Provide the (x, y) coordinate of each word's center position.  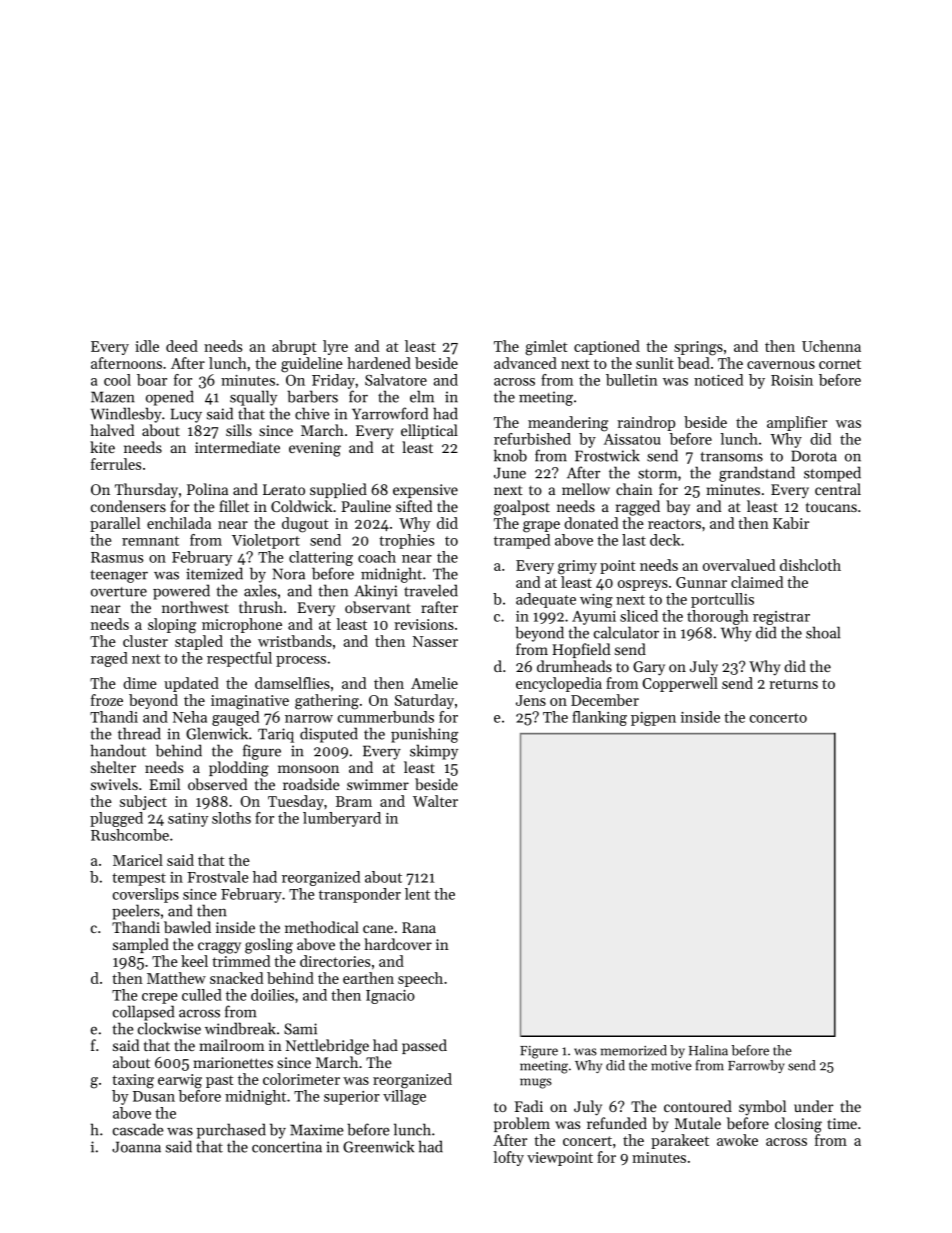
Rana (419, 927)
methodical (322, 927)
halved (112, 430)
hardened (379, 363)
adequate (546, 600)
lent (417, 894)
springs (698, 348)
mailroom (232, 1045)
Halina (708, 1050)
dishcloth (810, 565)
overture (119, 592)
